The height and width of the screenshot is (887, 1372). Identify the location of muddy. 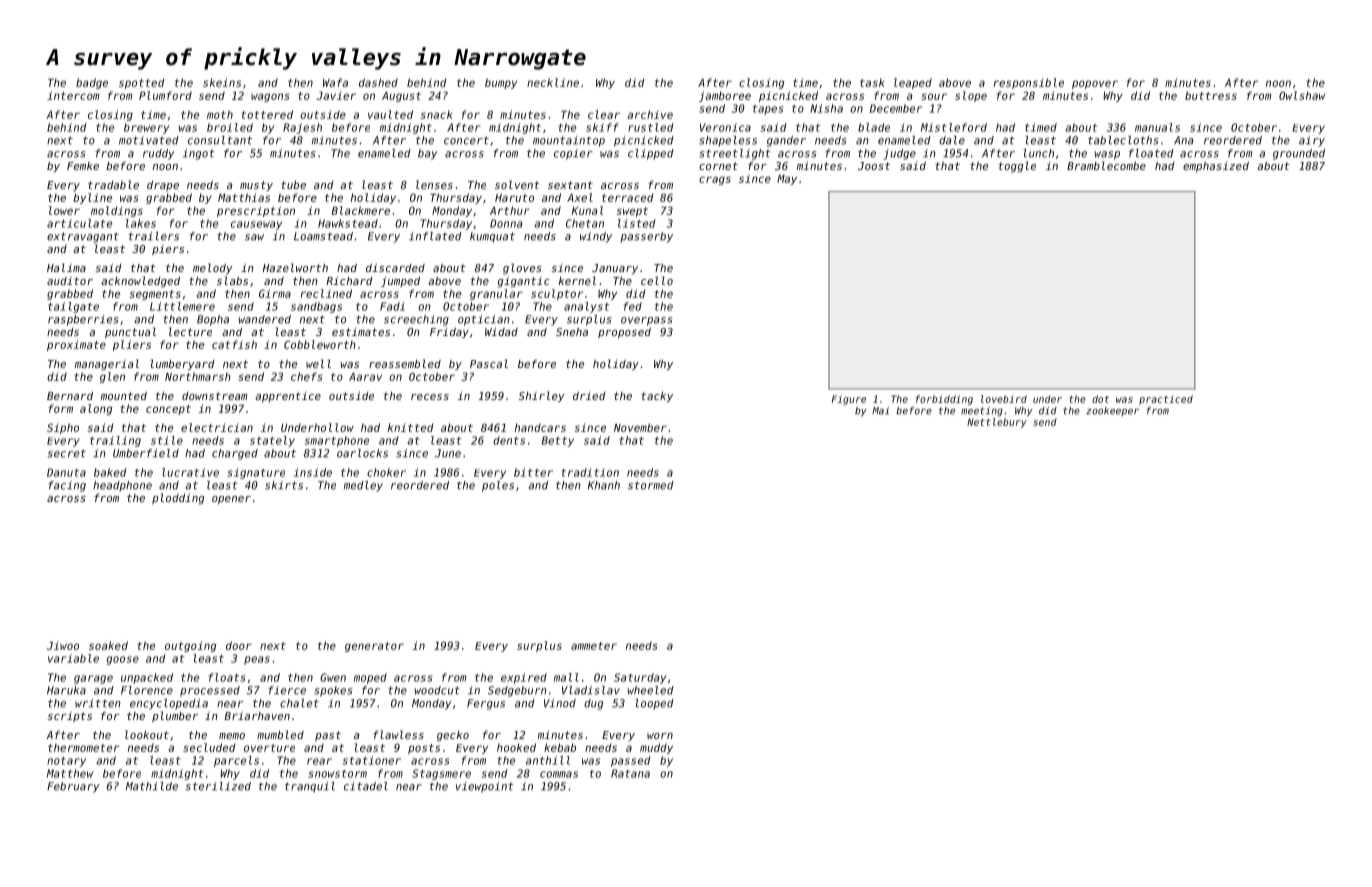
(656, 748).
